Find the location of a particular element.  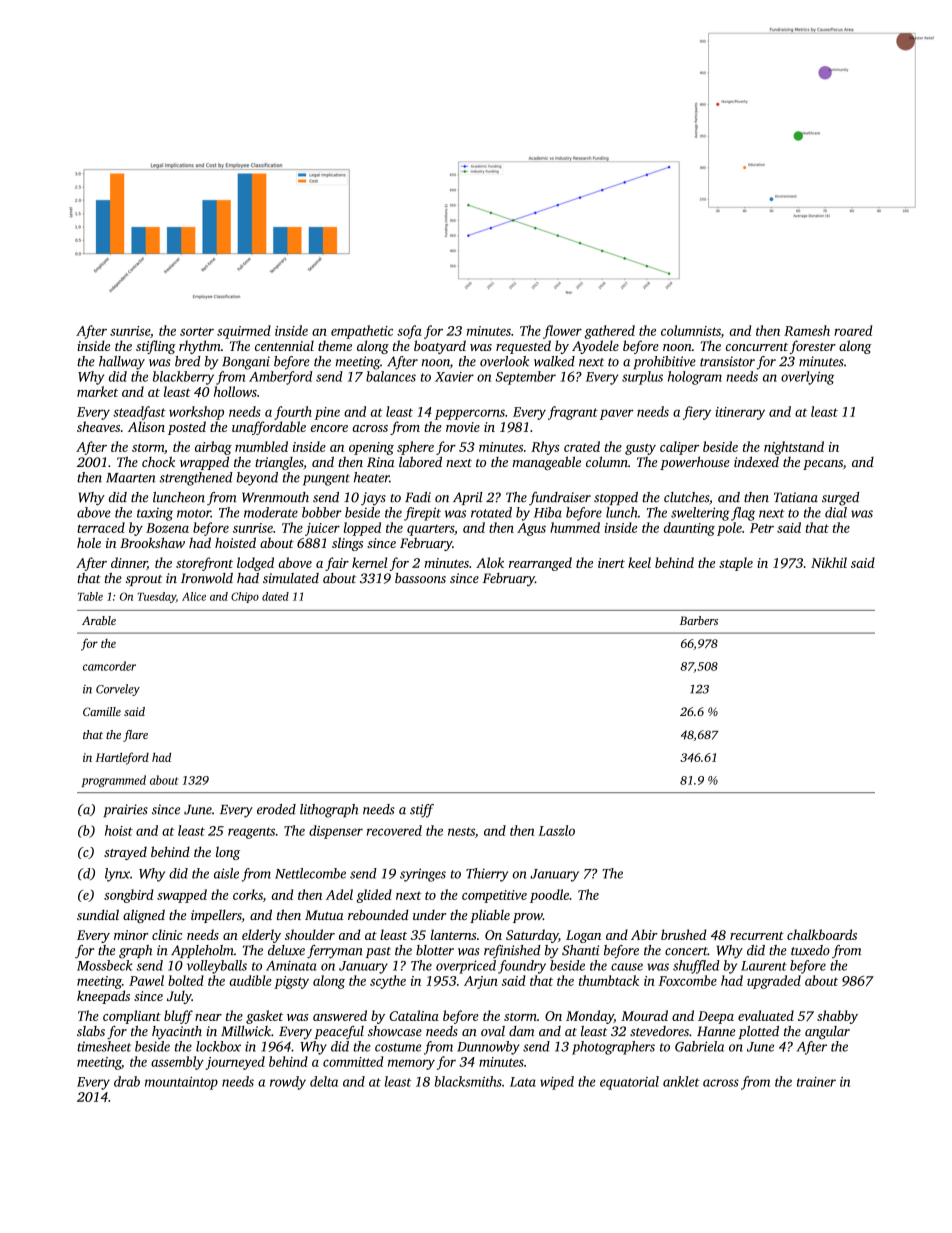

tuxedo is located at coordinates (810, 950).
